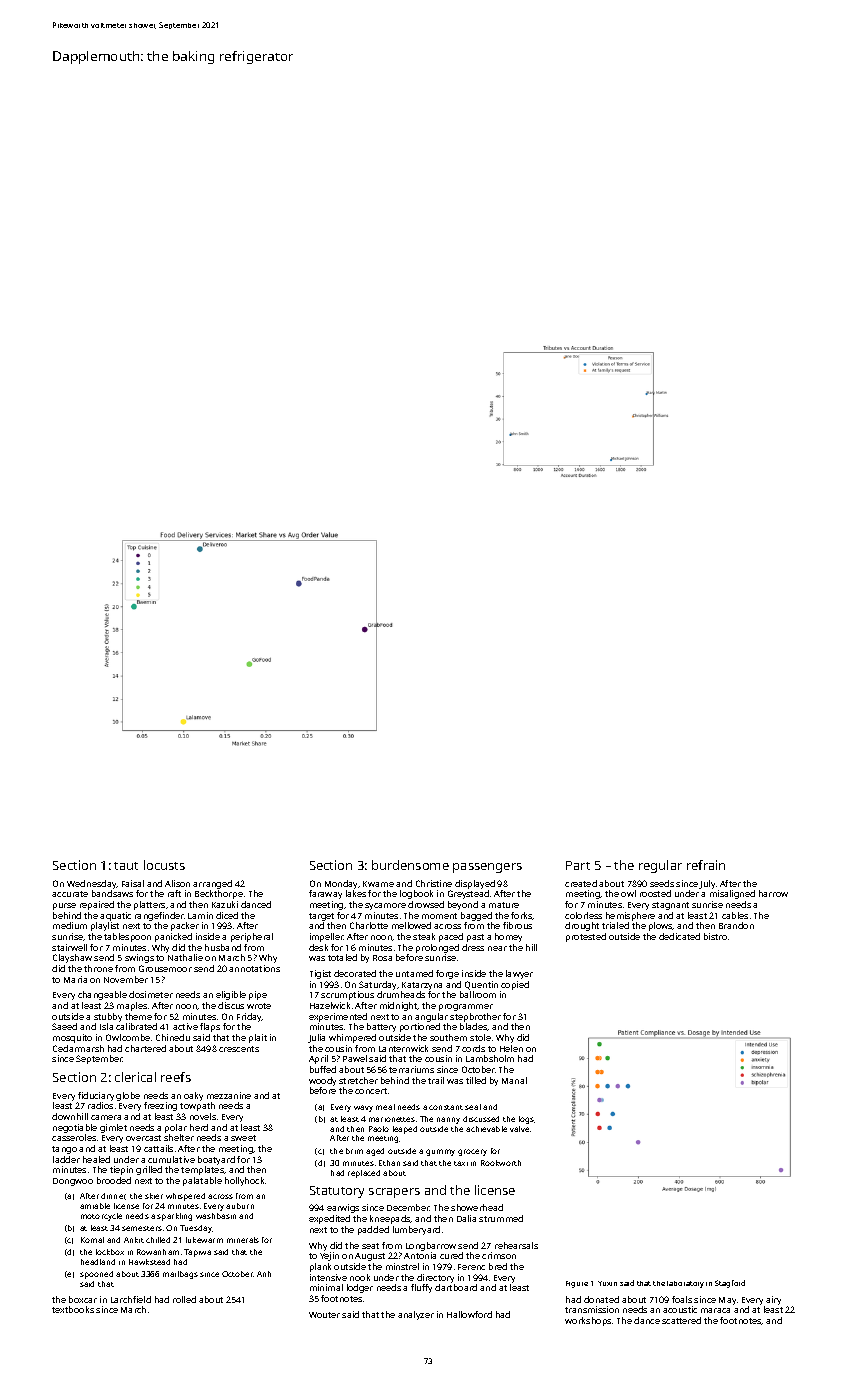 This image has height=1400, width=849. I want to click on Lanternwick, so click(403, 1048).
